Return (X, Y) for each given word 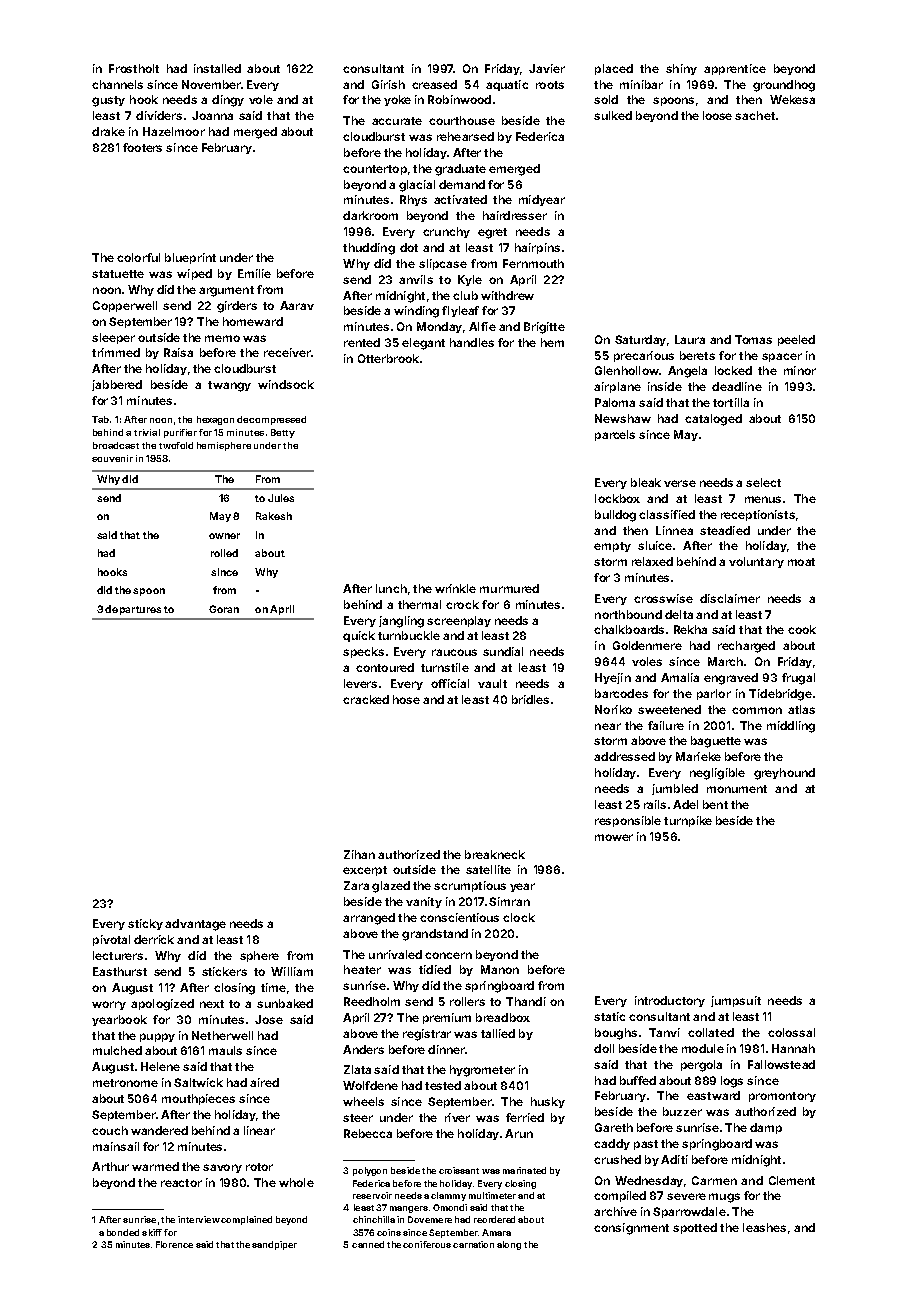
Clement (792, 1180)
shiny (681, 69)
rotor (259, 1167)
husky (548, 1102)
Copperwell (125, 306)
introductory (670, 1001)
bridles (530, 699)
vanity (424, 902)
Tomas (753, 339)
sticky (145, 924)
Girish (388, 84)
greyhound (784, 774)
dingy (228, 101)
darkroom (370, 215)
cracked (366, 699)
